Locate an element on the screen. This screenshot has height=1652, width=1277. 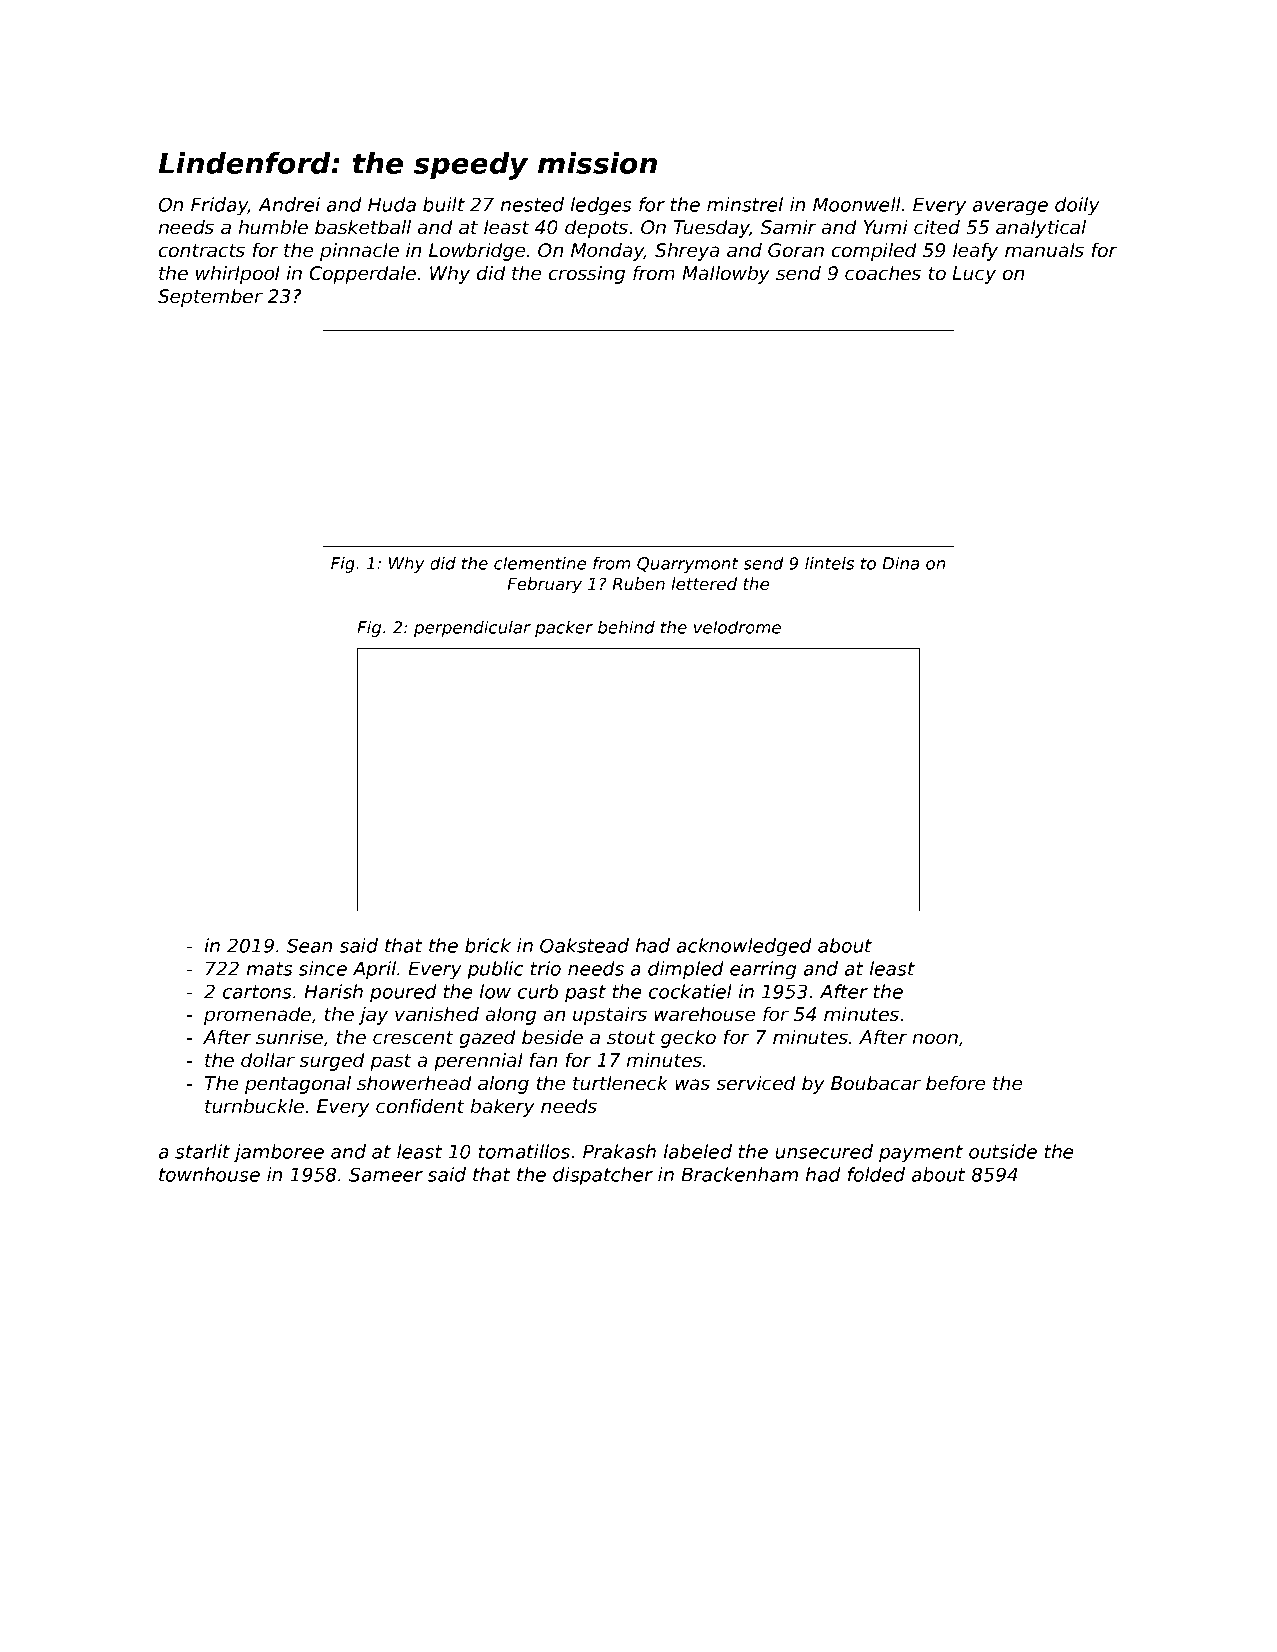
mats is located at coordinates (269, 969).
